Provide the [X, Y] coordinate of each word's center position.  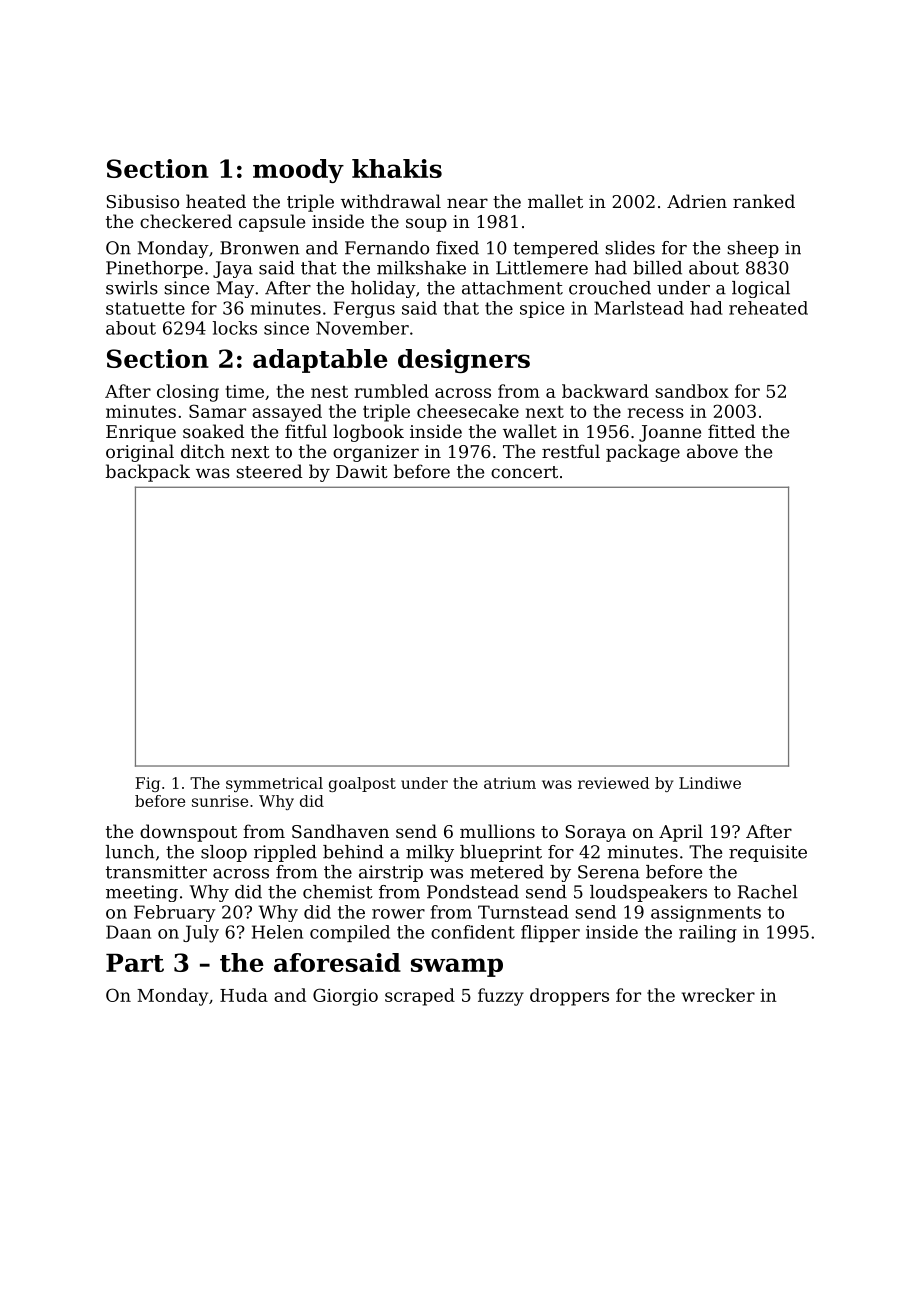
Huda [244, 995]
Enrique [141, 433]
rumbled [392, 391]
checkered [186, 221]
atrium [510, 783]
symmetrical [274, 784]
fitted [731, 431]
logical [761, 289]
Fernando [387, 248]
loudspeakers [648, 893]
